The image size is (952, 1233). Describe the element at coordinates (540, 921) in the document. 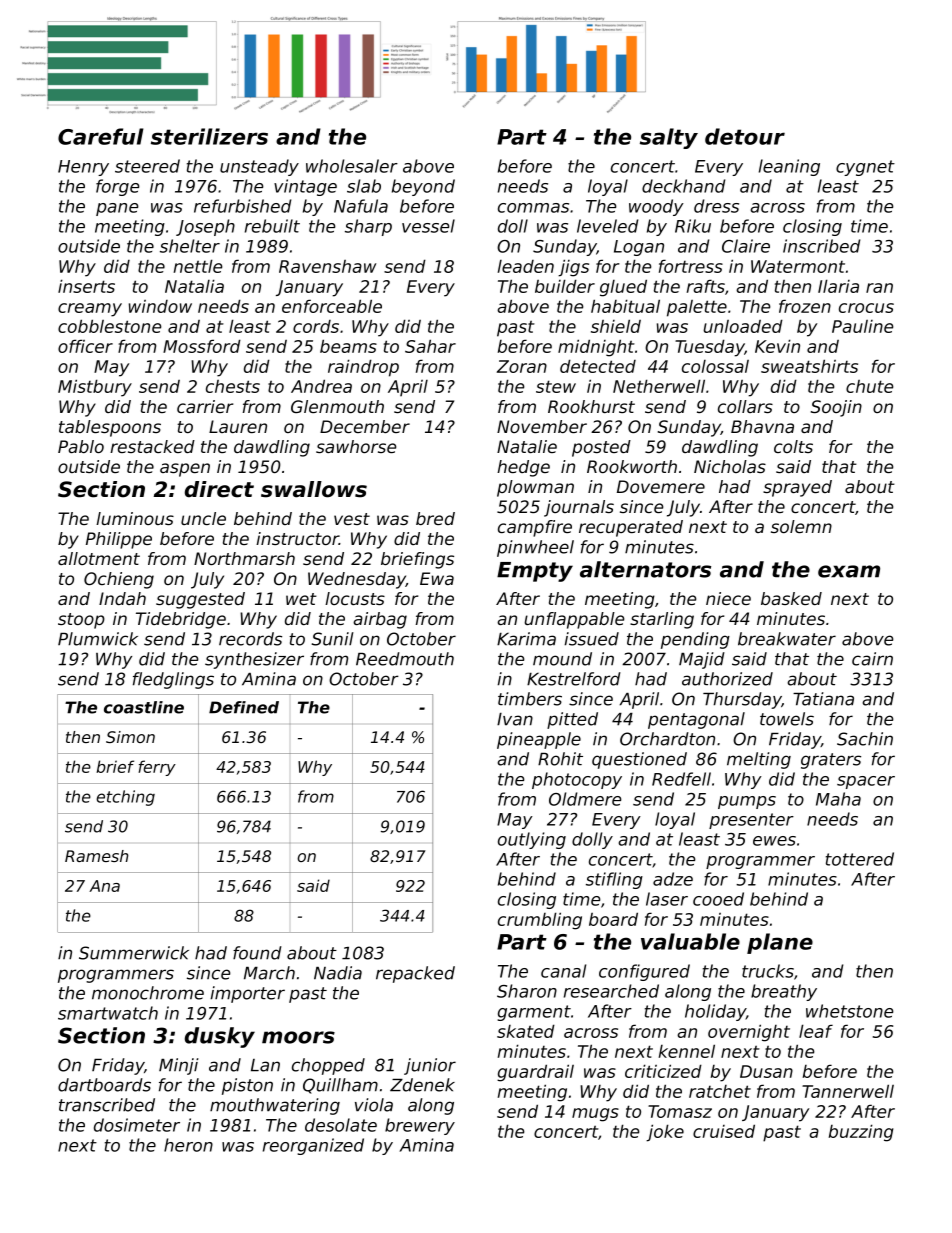

I see `crumbling` at that location.
